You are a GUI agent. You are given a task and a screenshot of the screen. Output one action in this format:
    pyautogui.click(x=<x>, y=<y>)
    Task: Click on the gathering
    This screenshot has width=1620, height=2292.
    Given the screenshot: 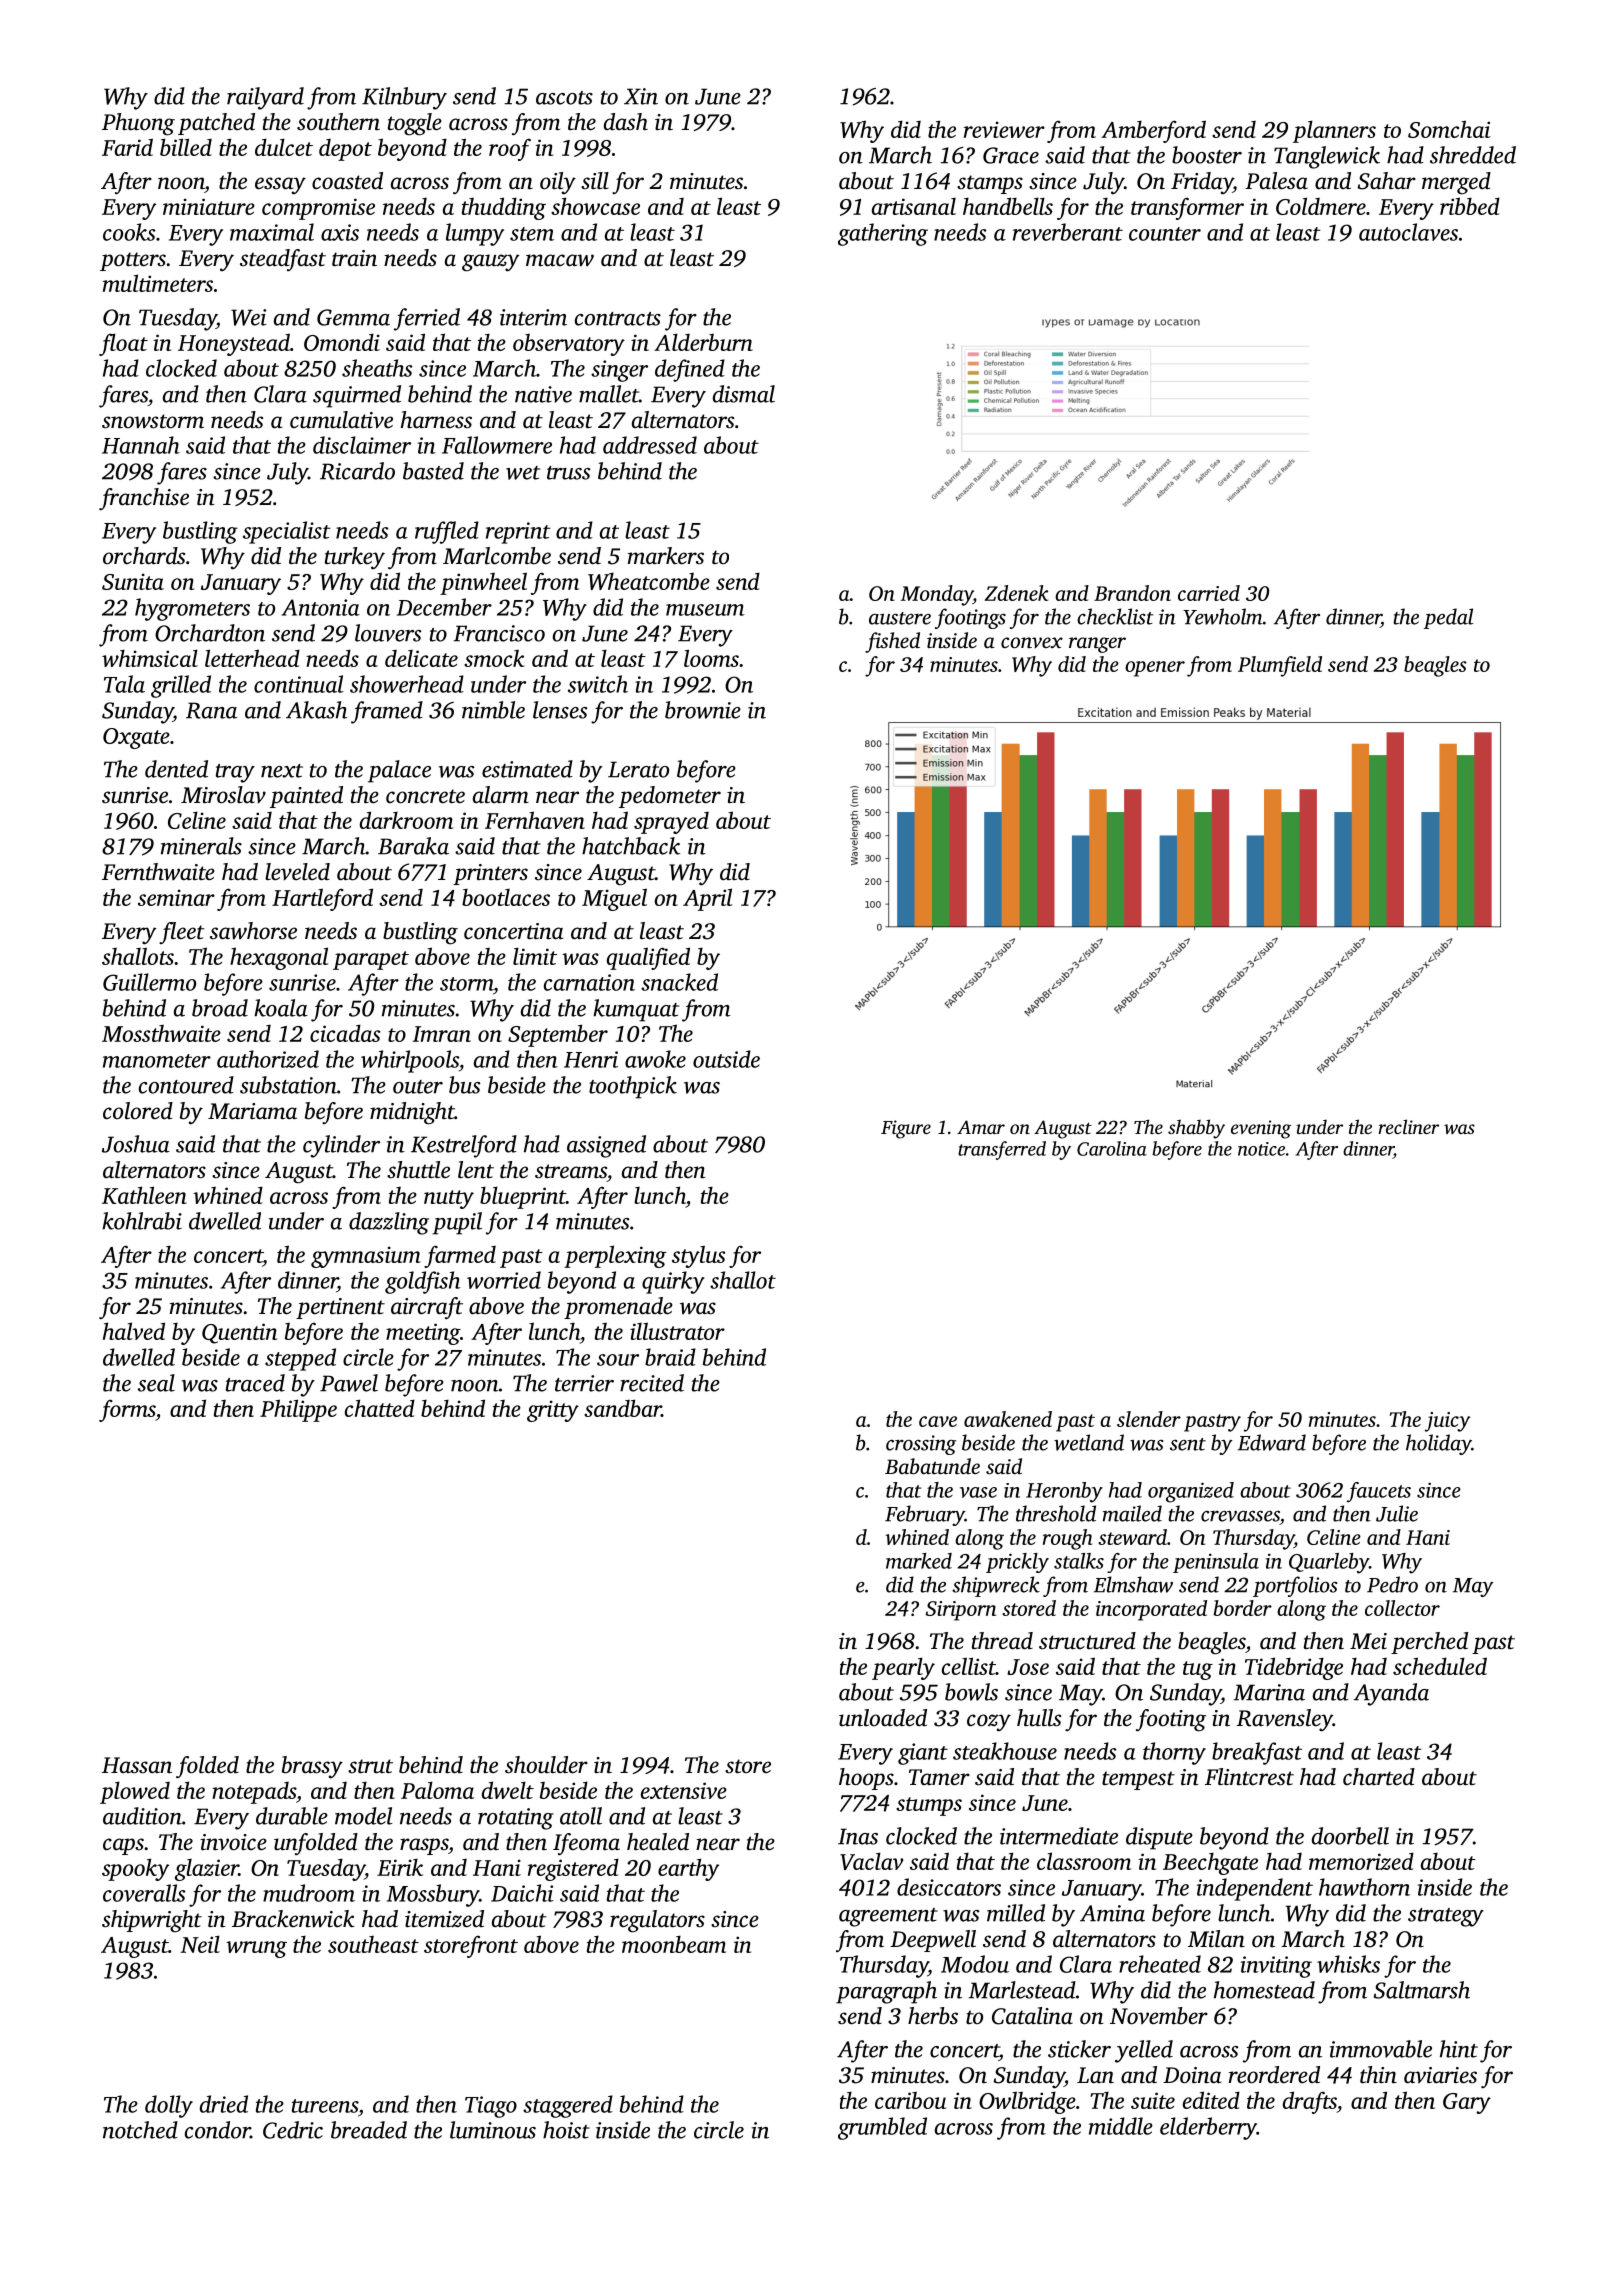 What is the action you would take?
    pyautogui.click(x=883, y=234)
